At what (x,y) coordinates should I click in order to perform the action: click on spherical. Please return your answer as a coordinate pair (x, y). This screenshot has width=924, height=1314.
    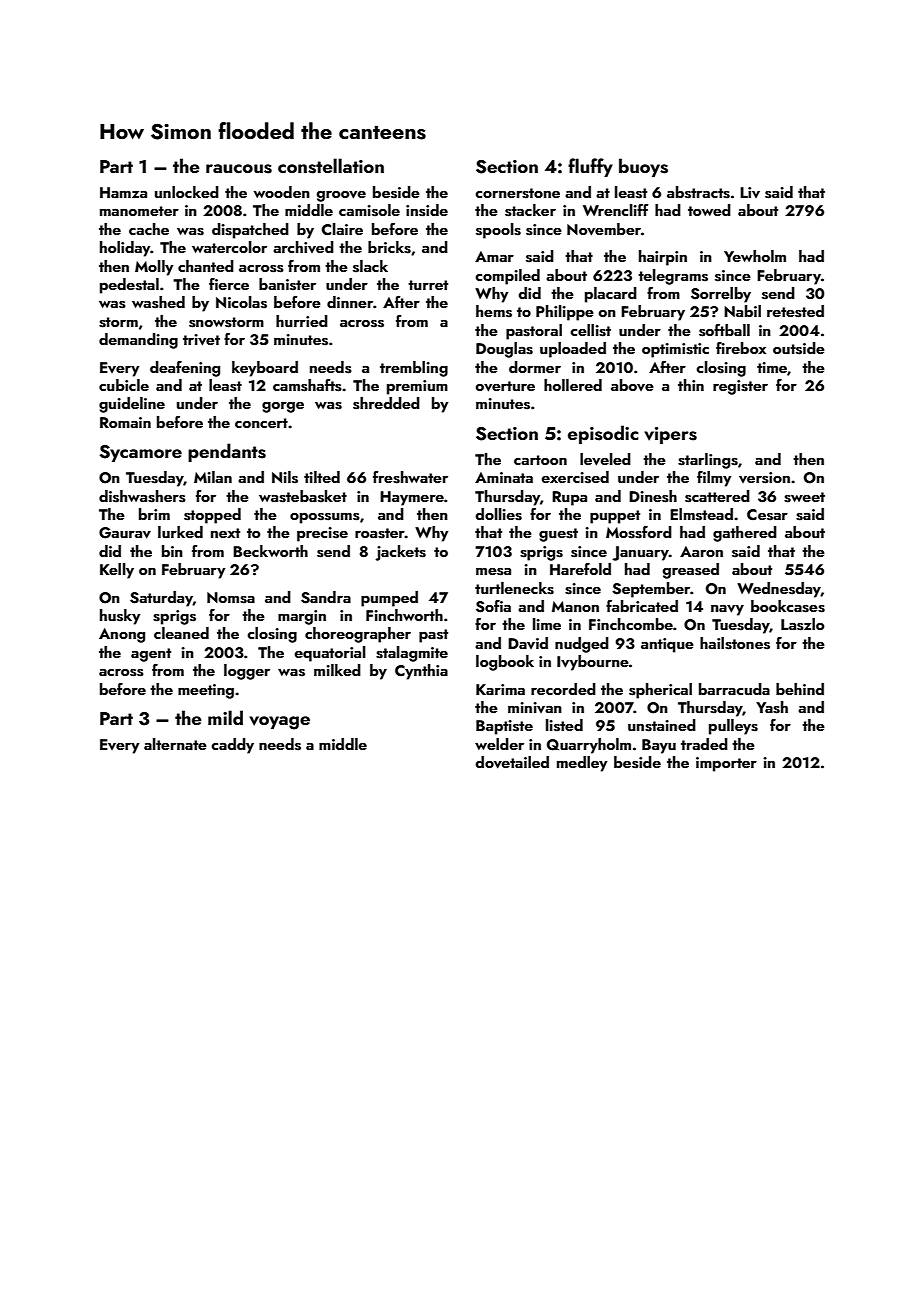
    Looking at the image, I should click on (660, 691).
